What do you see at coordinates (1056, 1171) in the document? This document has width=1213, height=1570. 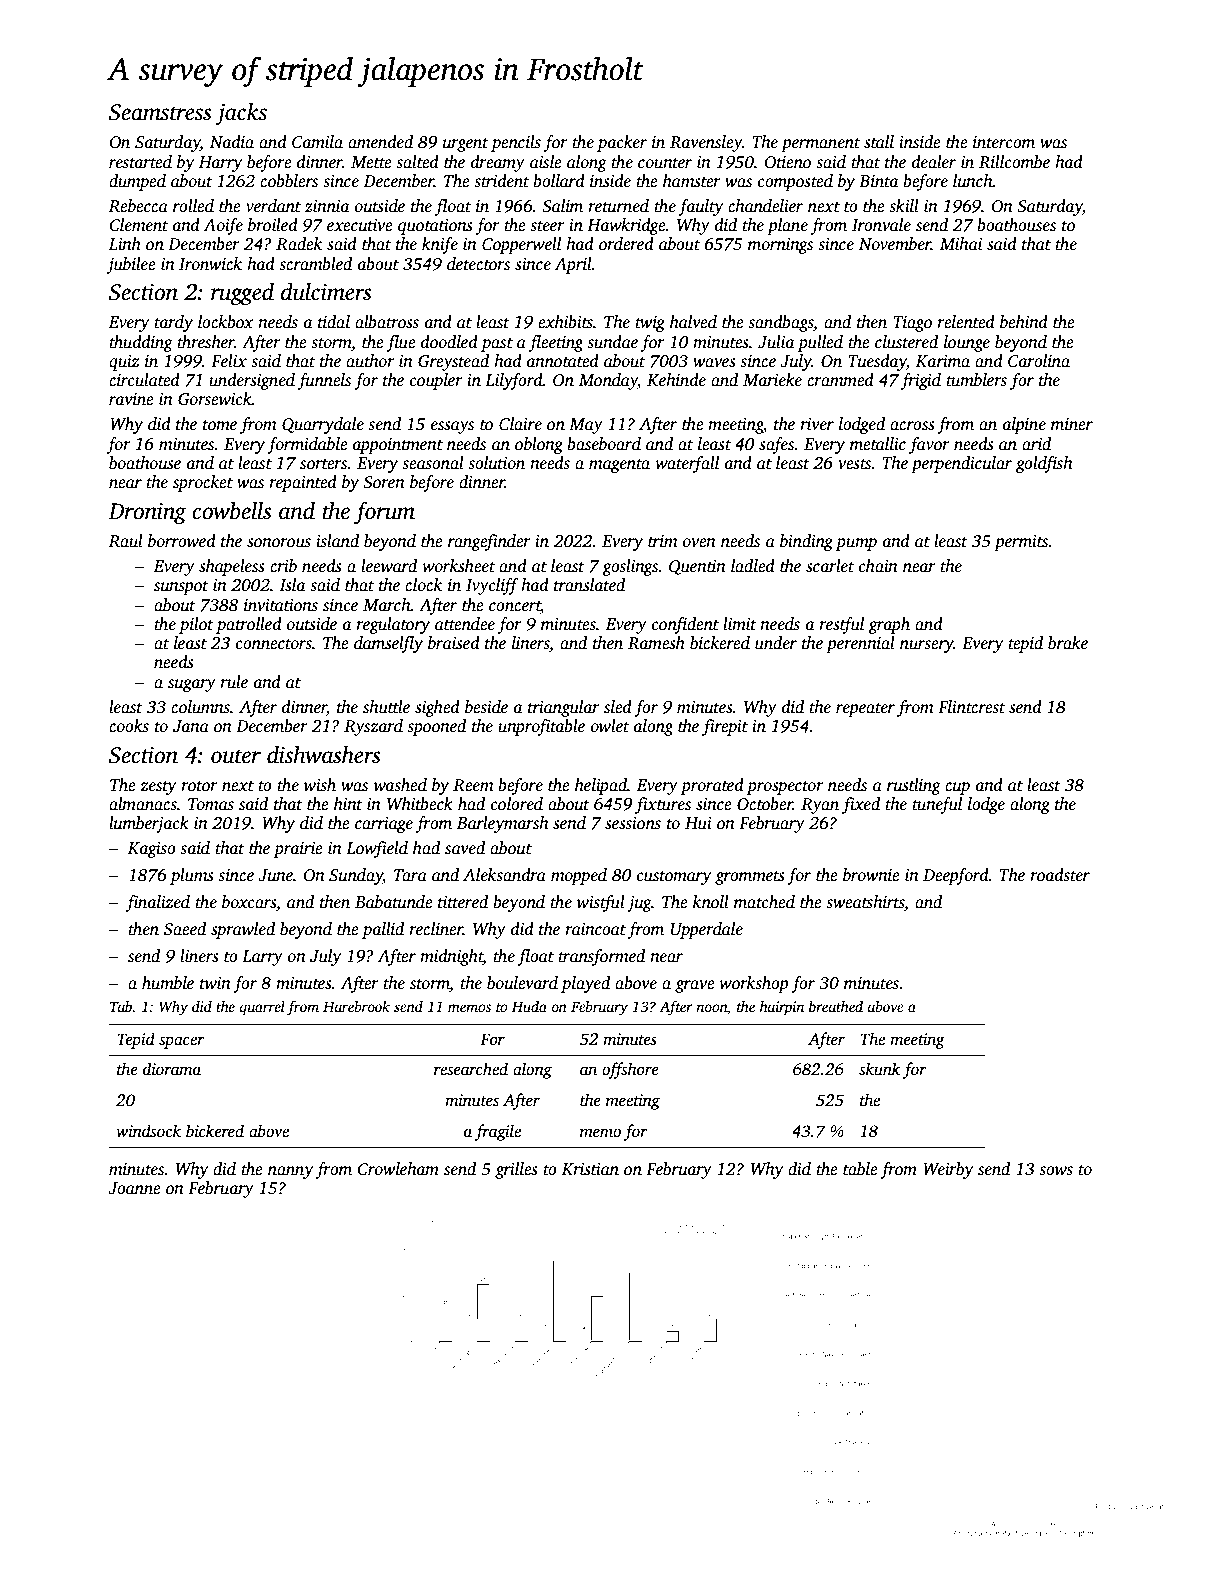 I see `sows` at bounding box center [1056, 1171].
